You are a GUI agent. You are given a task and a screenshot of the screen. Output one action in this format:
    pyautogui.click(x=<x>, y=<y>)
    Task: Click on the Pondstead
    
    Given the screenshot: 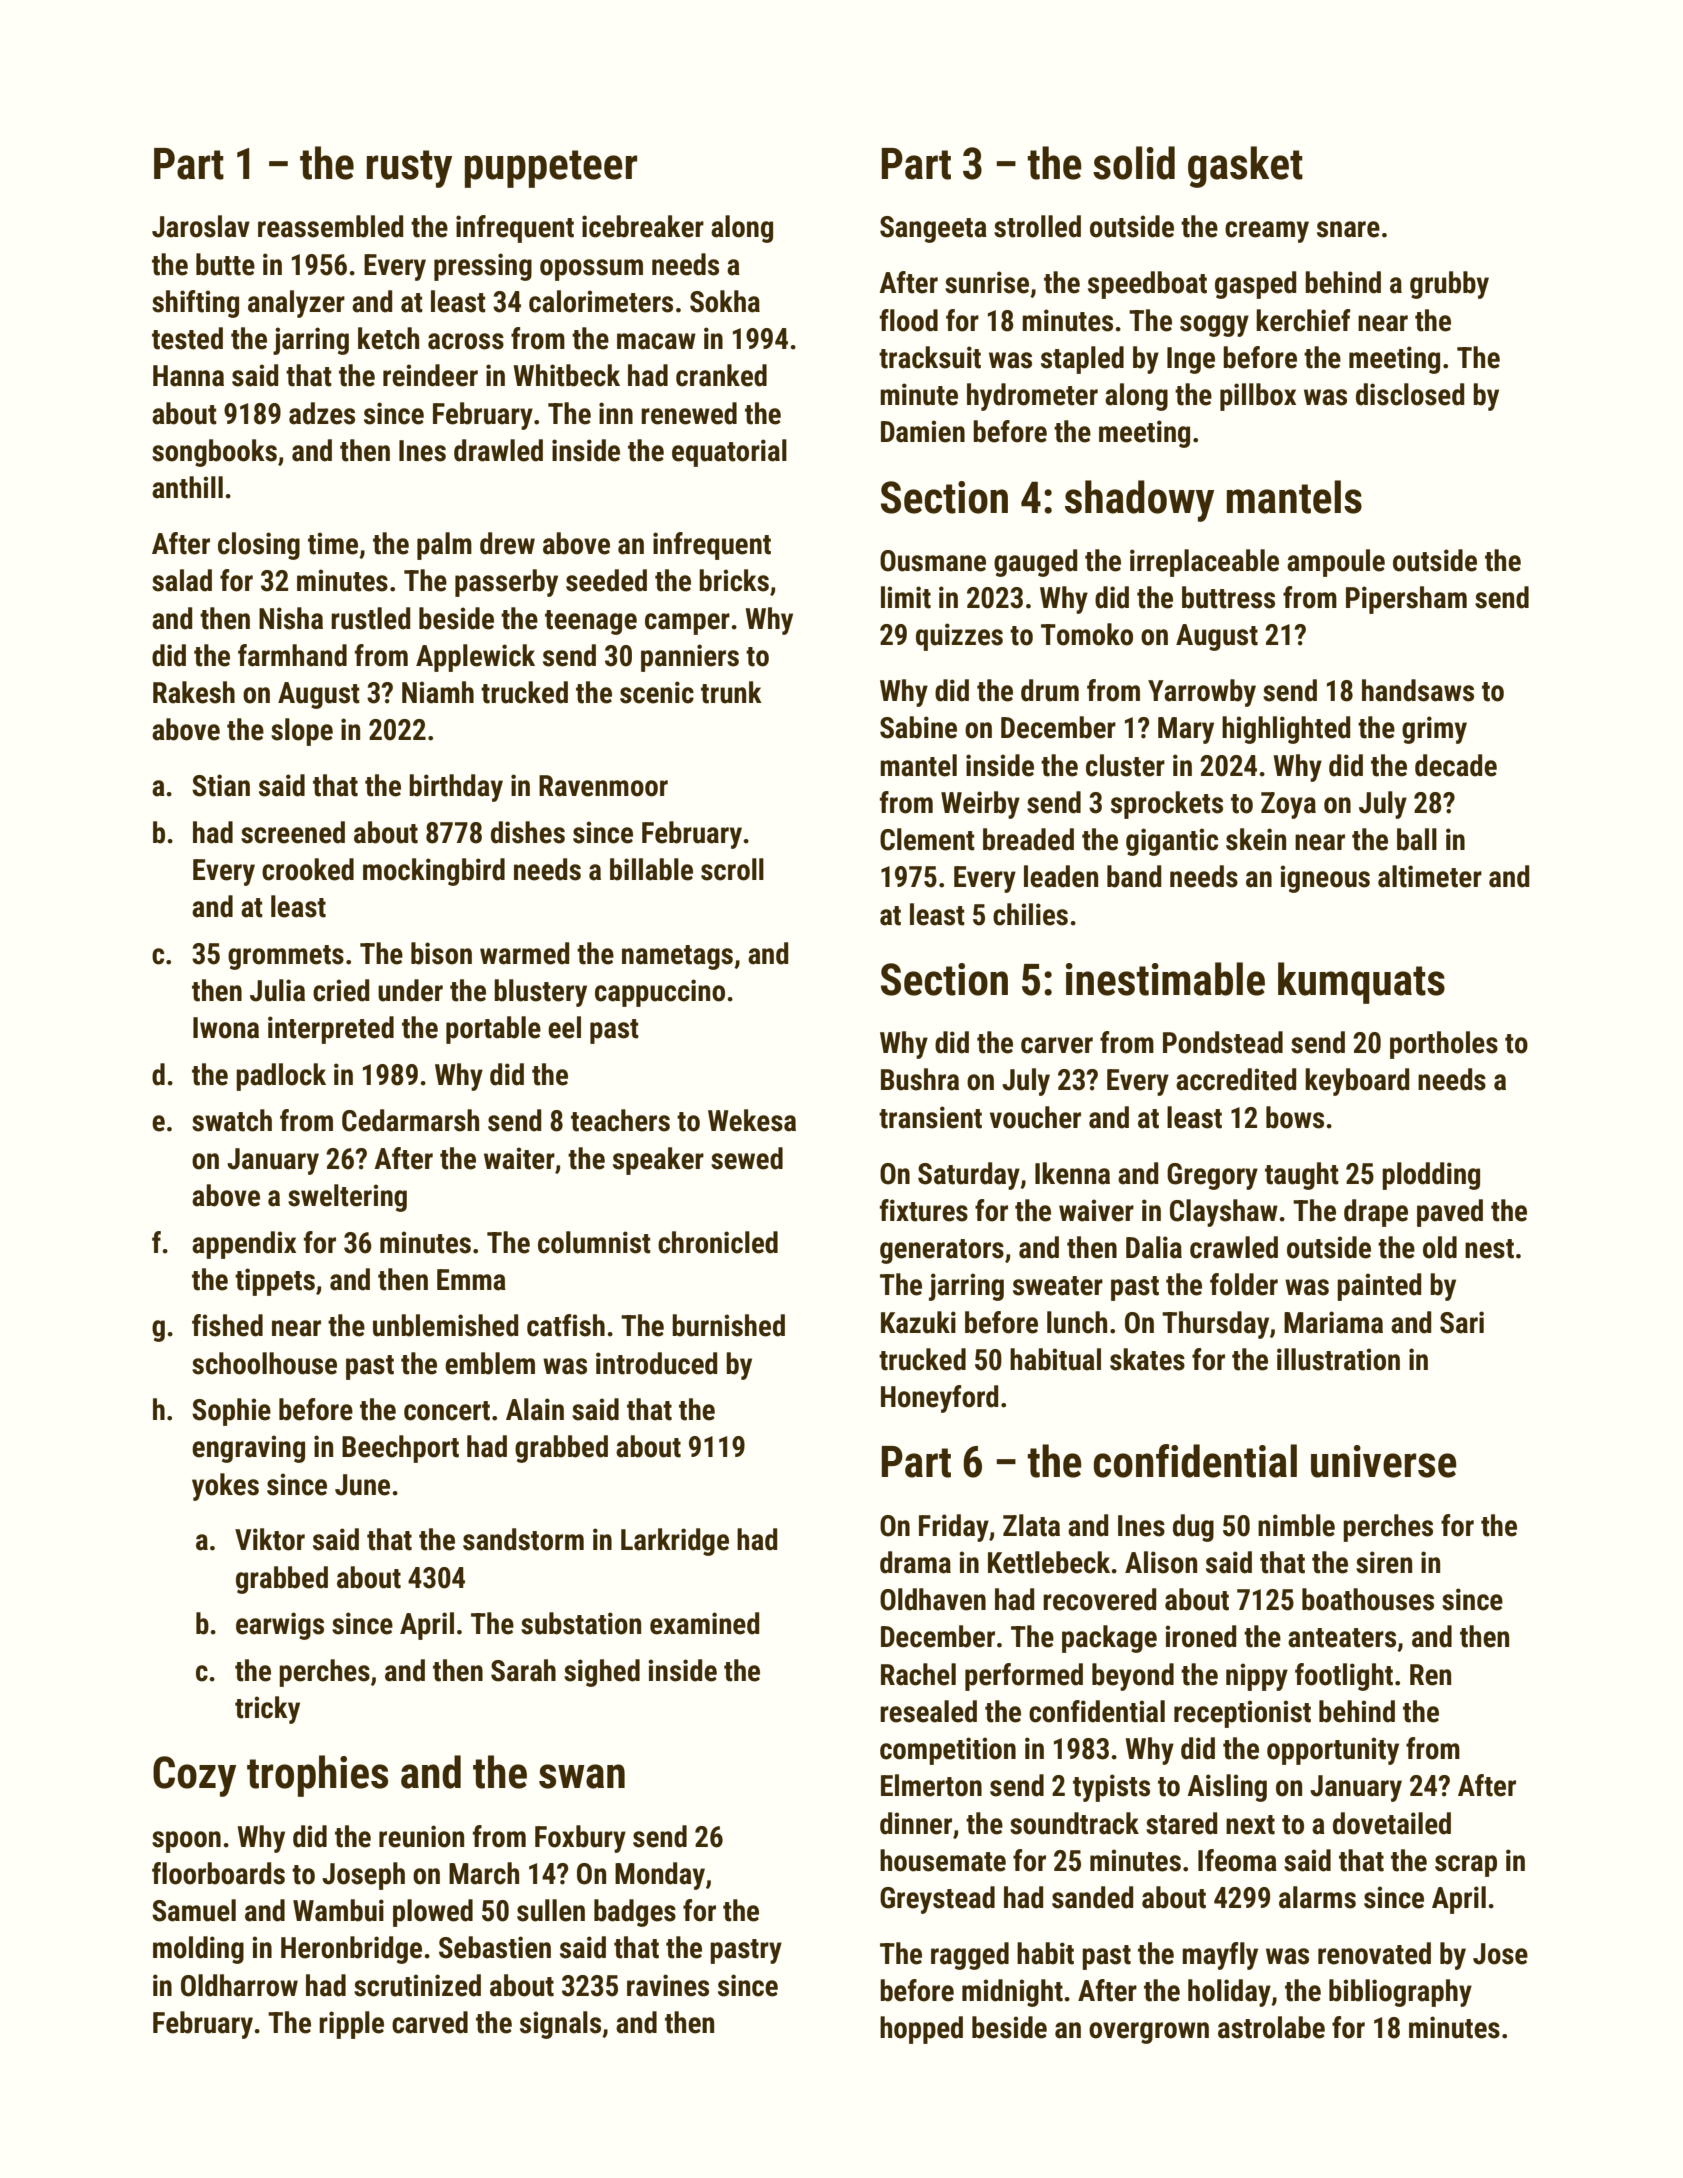 What is the action you would take?
    pyautogui.click(x=1223, y=1042)
